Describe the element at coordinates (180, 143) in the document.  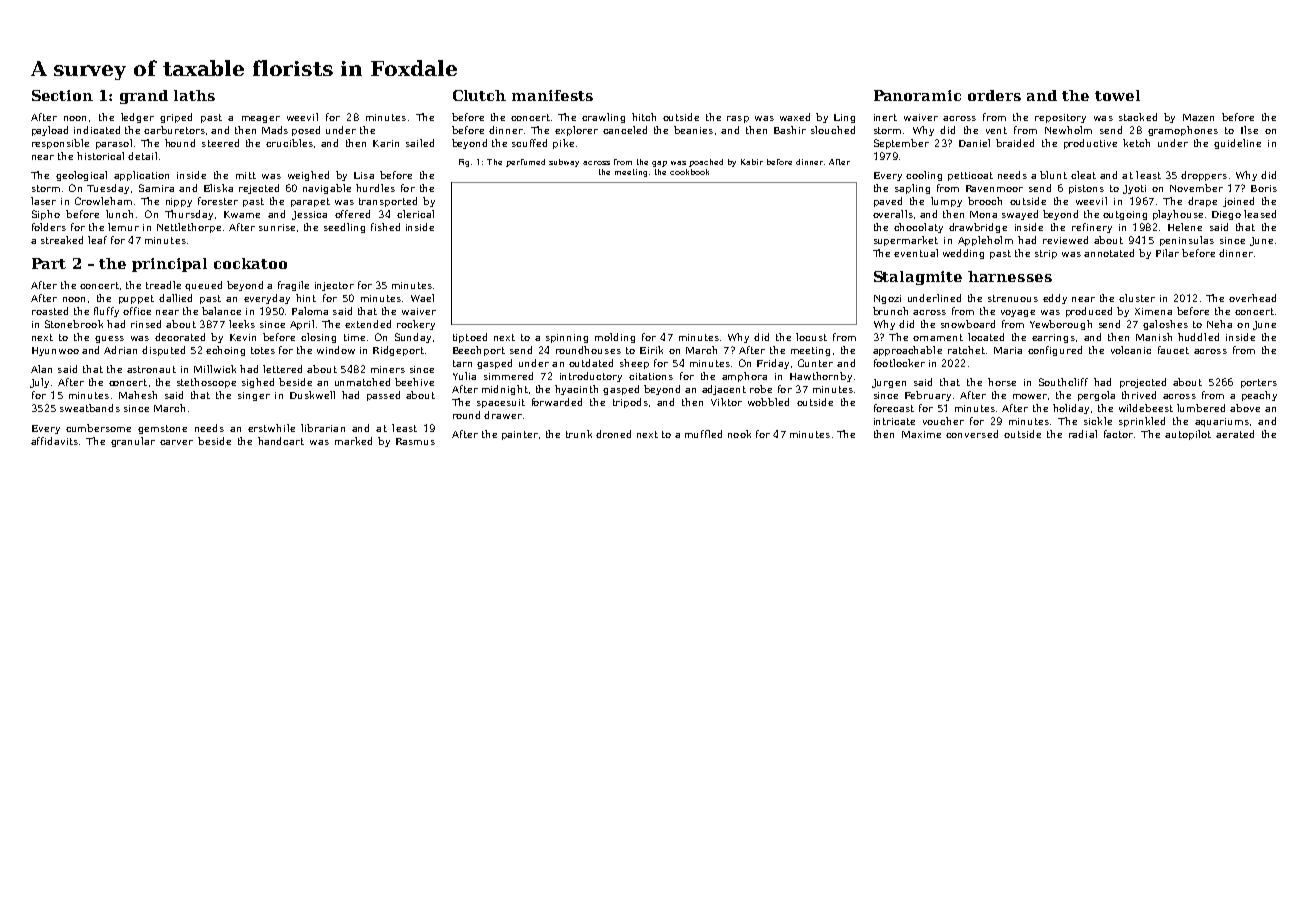
I see `hound` at that location.
